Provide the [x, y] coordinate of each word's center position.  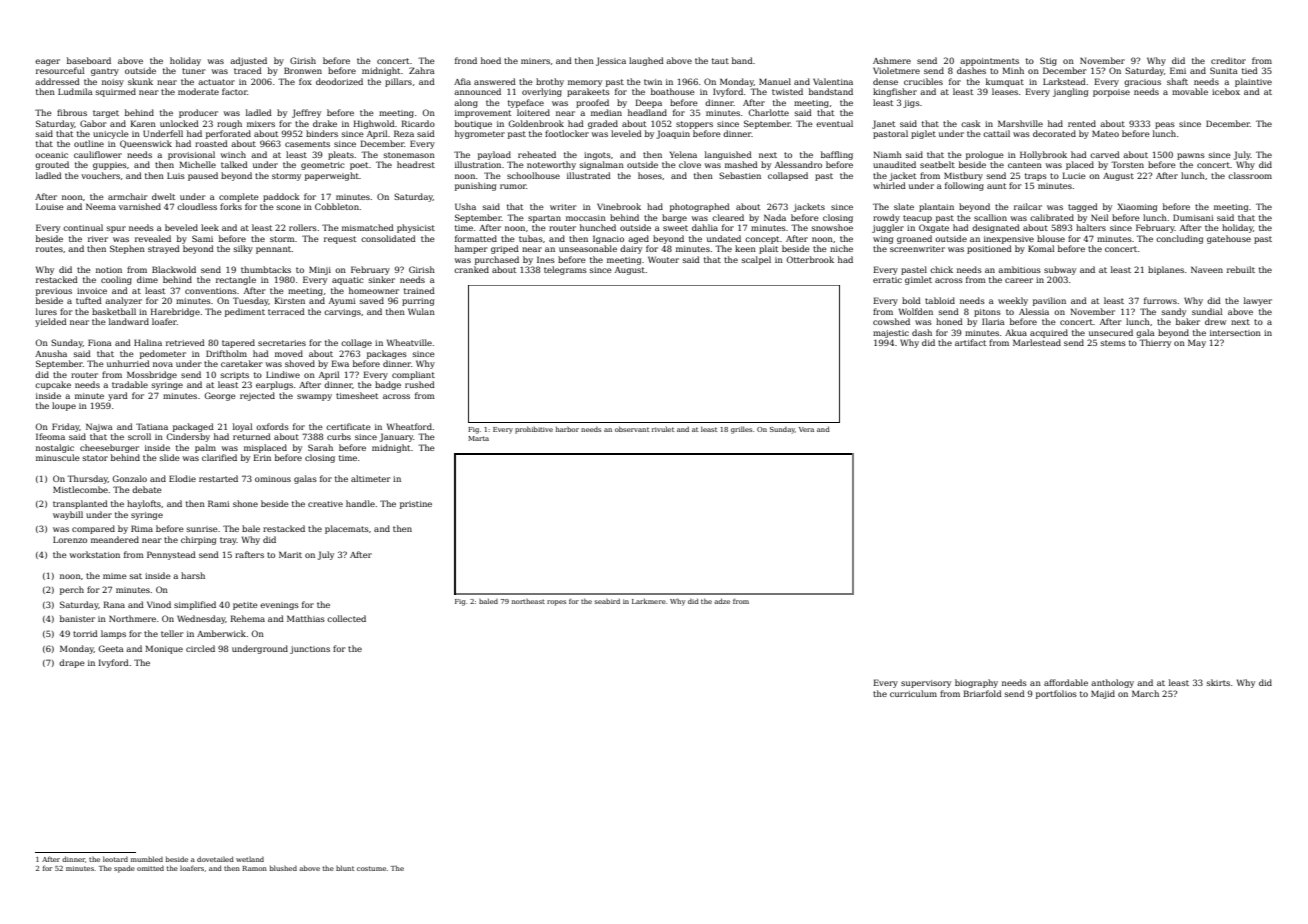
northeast [528, 601]
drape [72, 663]
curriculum [913, 693]
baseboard [89, 60]
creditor [1228, 60]
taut [720, 61]
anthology [1112, 683]
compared [93, 529]
